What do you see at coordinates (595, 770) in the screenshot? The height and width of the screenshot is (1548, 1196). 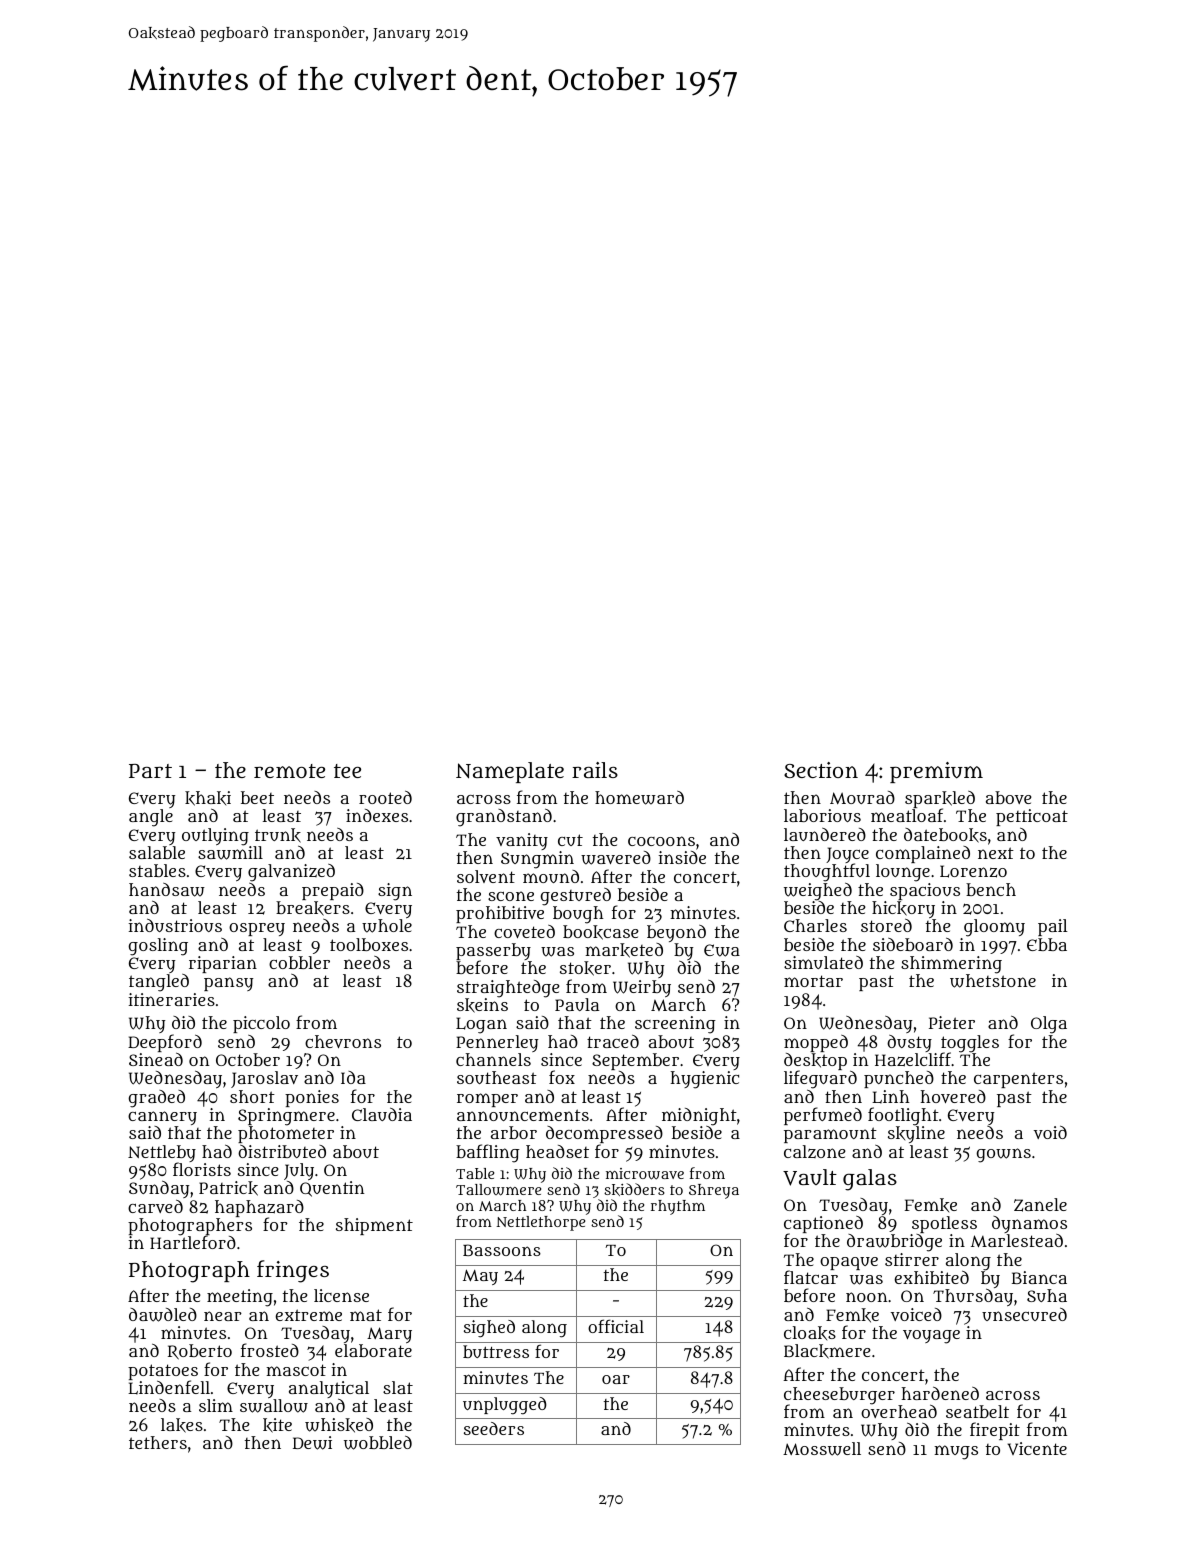 I see `rails` at bounding box center [595, 770].
